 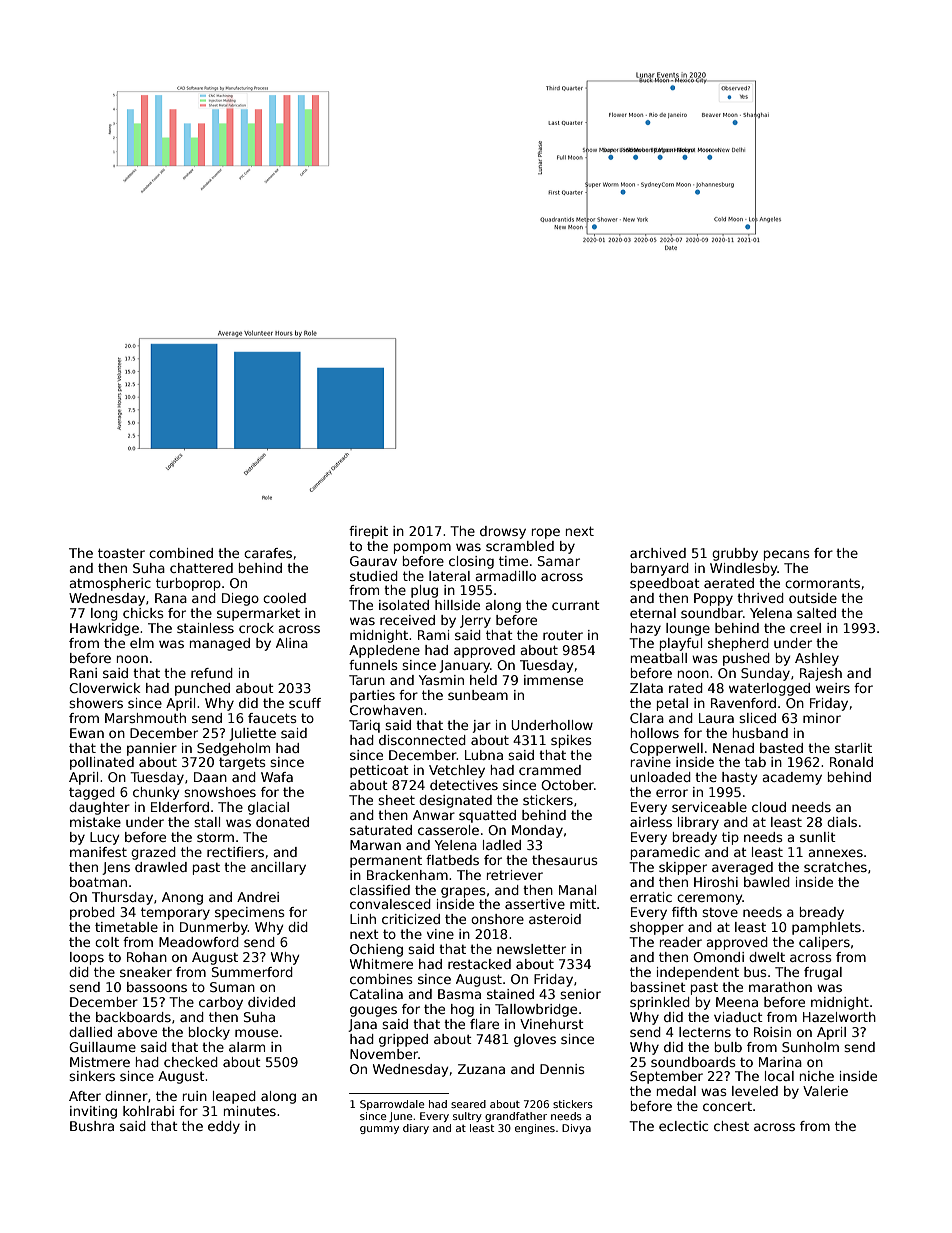 What do you see at coordinates (546, 533) in the screenshot?
I see `rope` at bounding box center [546, 533].
